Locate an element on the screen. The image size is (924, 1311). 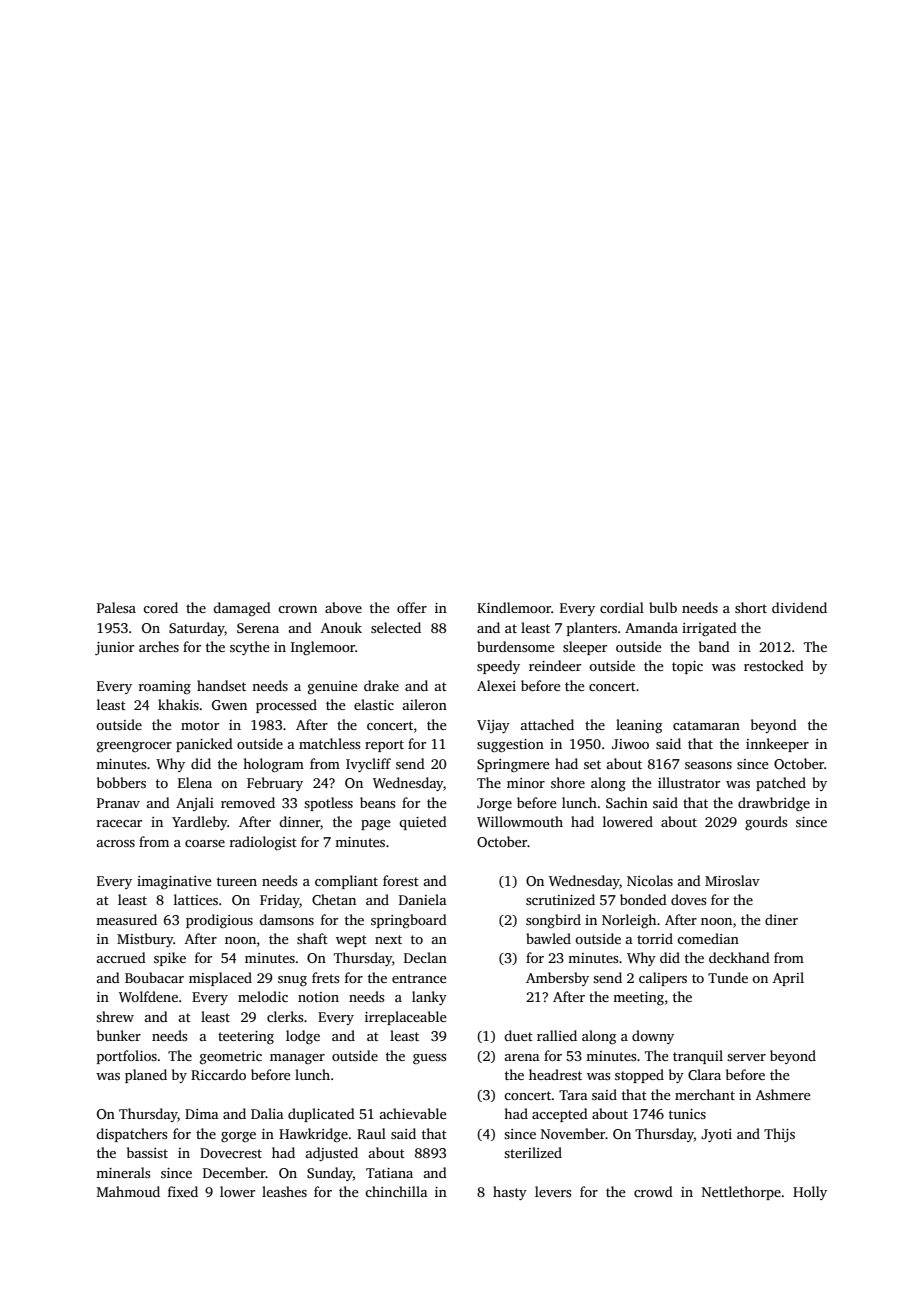
damaged is located at coordinates (242, 609).
